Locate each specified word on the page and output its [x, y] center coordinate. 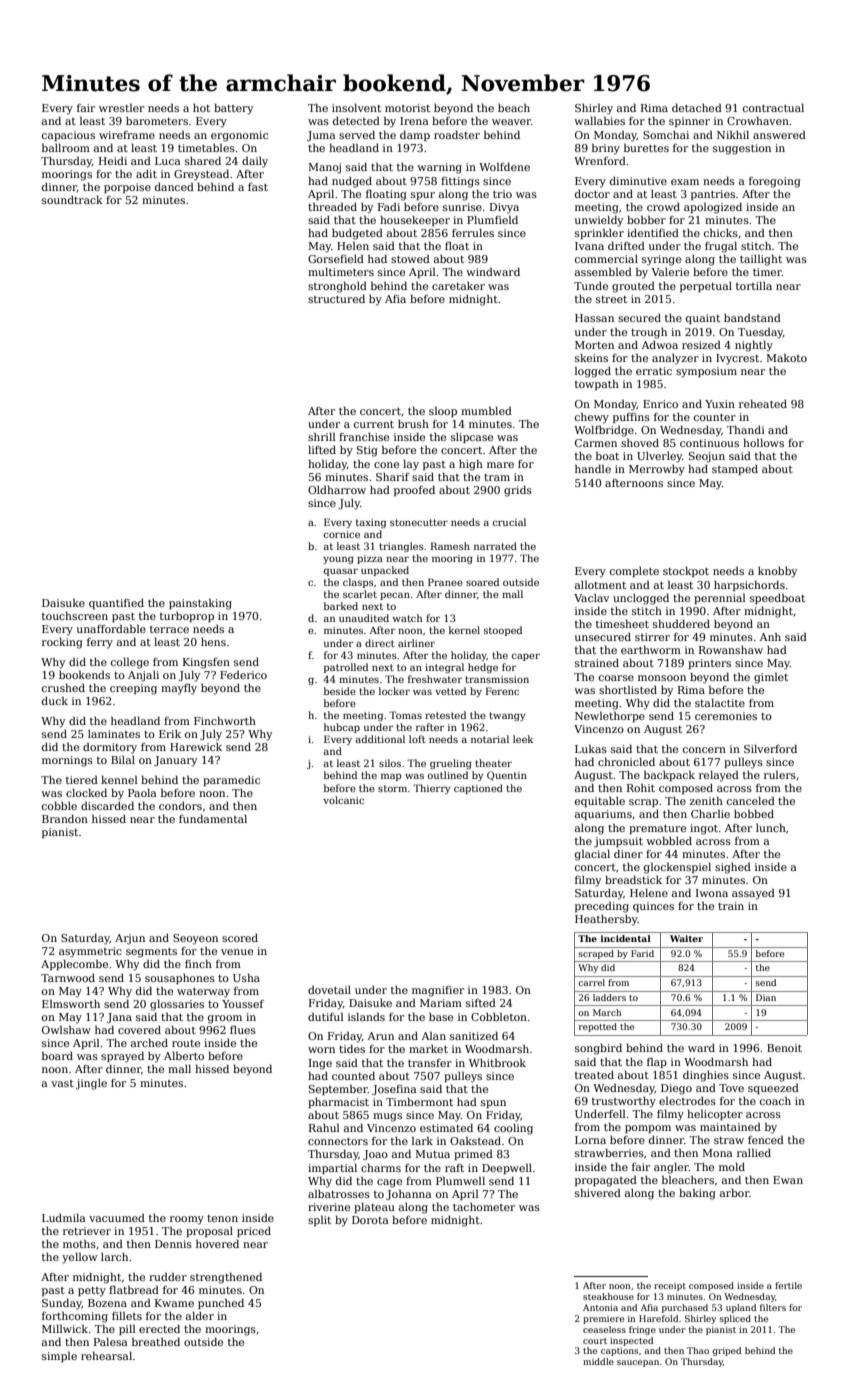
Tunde [591, 286]
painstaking [200, 604]
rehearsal [106, 1355]
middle [598, 1361]
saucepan [638, 1363]
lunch [771, 827]
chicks [721, 232]
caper [526, 657]
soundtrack [72, 199]
